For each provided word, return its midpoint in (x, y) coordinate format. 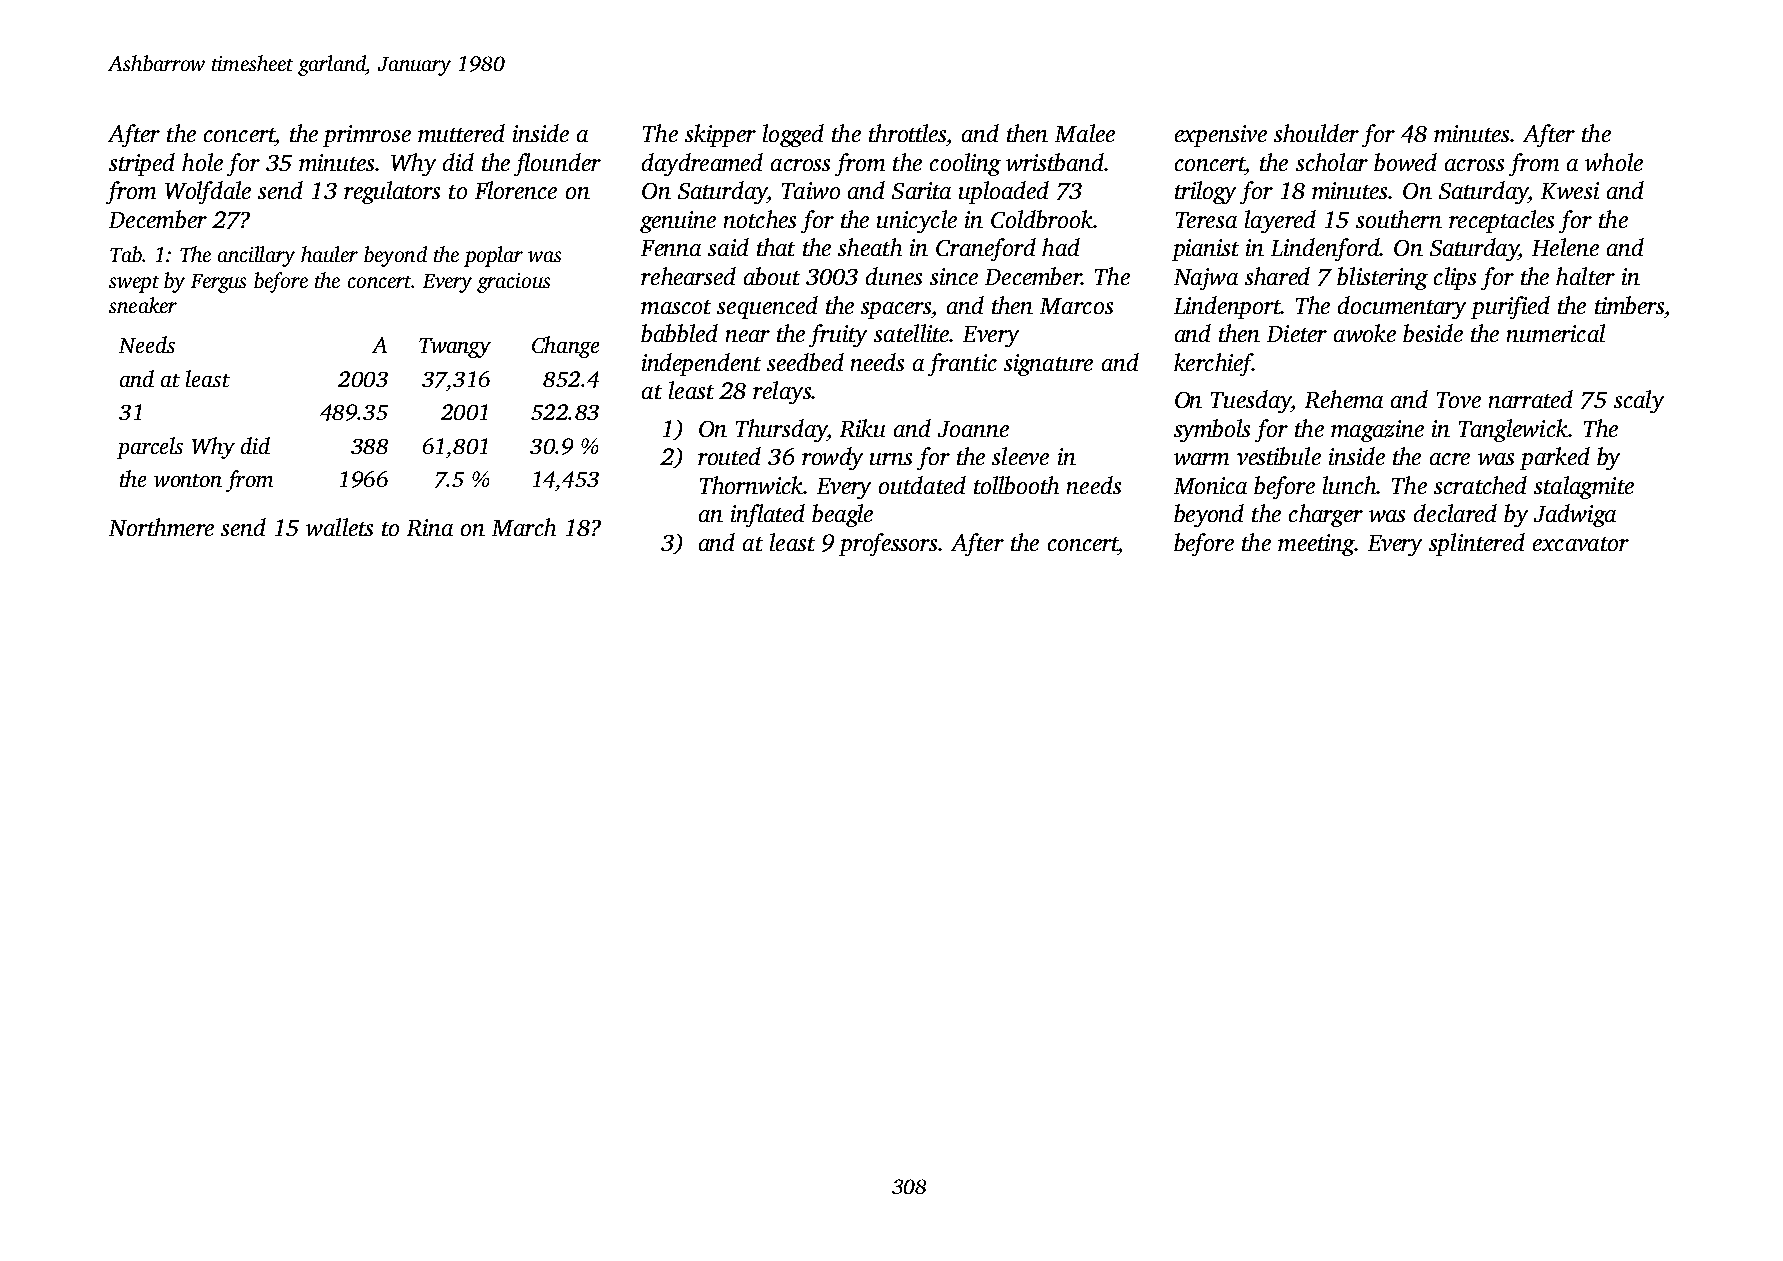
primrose (367, 136)
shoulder (1316, 133)
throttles (907, 133)
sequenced (767, 307)
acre (1450, 459)
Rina (430, 527)
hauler (329, 254)
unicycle (917, 221)
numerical (1556, 333)
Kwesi (1570, 190)
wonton (188, 480)
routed (729, 456)
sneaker (143, 305)
